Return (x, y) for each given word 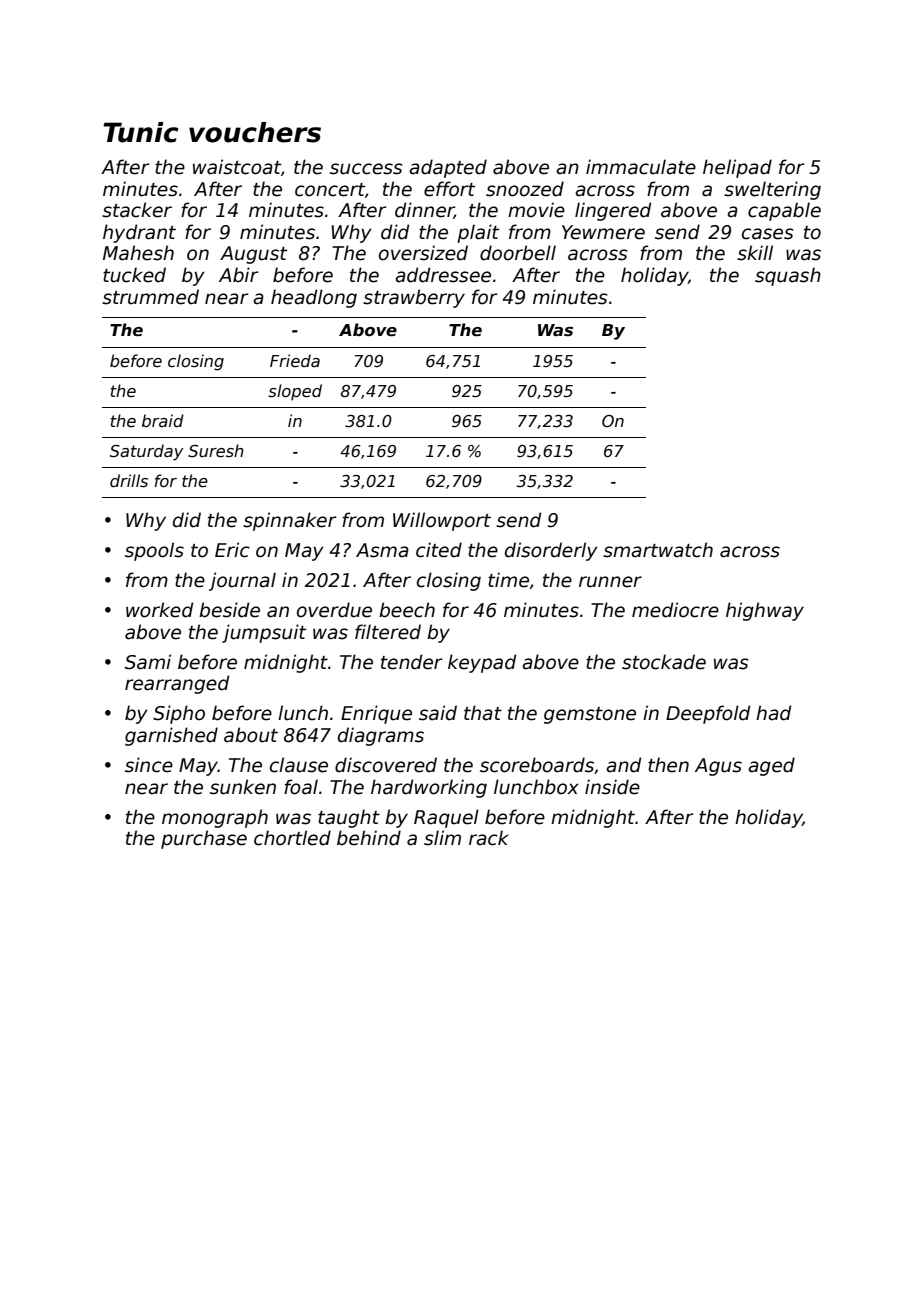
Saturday (147, 452)
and (623, 765)
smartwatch (658, 550)
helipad (737, 168)
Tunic (140, 132)
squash (788, 276)
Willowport (442, 521)
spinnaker (289, 521)
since (149, 765)
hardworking (429, 788)
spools (154, 551)
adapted (448, 168)
